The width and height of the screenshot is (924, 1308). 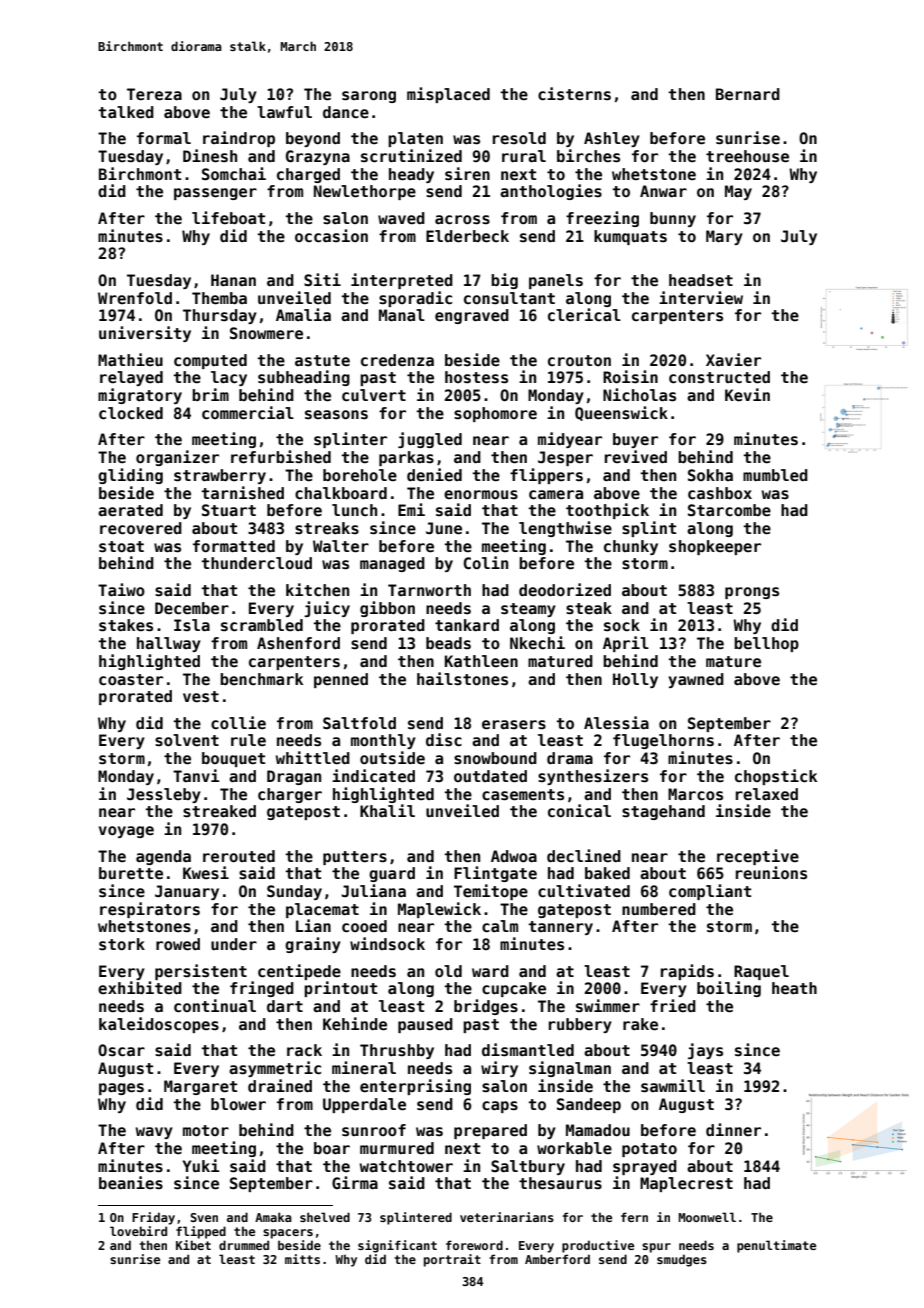 What do you see at coordinates (239, 856) in the screenshot?
I see `rerouted` at bounding box center [239, 856].
